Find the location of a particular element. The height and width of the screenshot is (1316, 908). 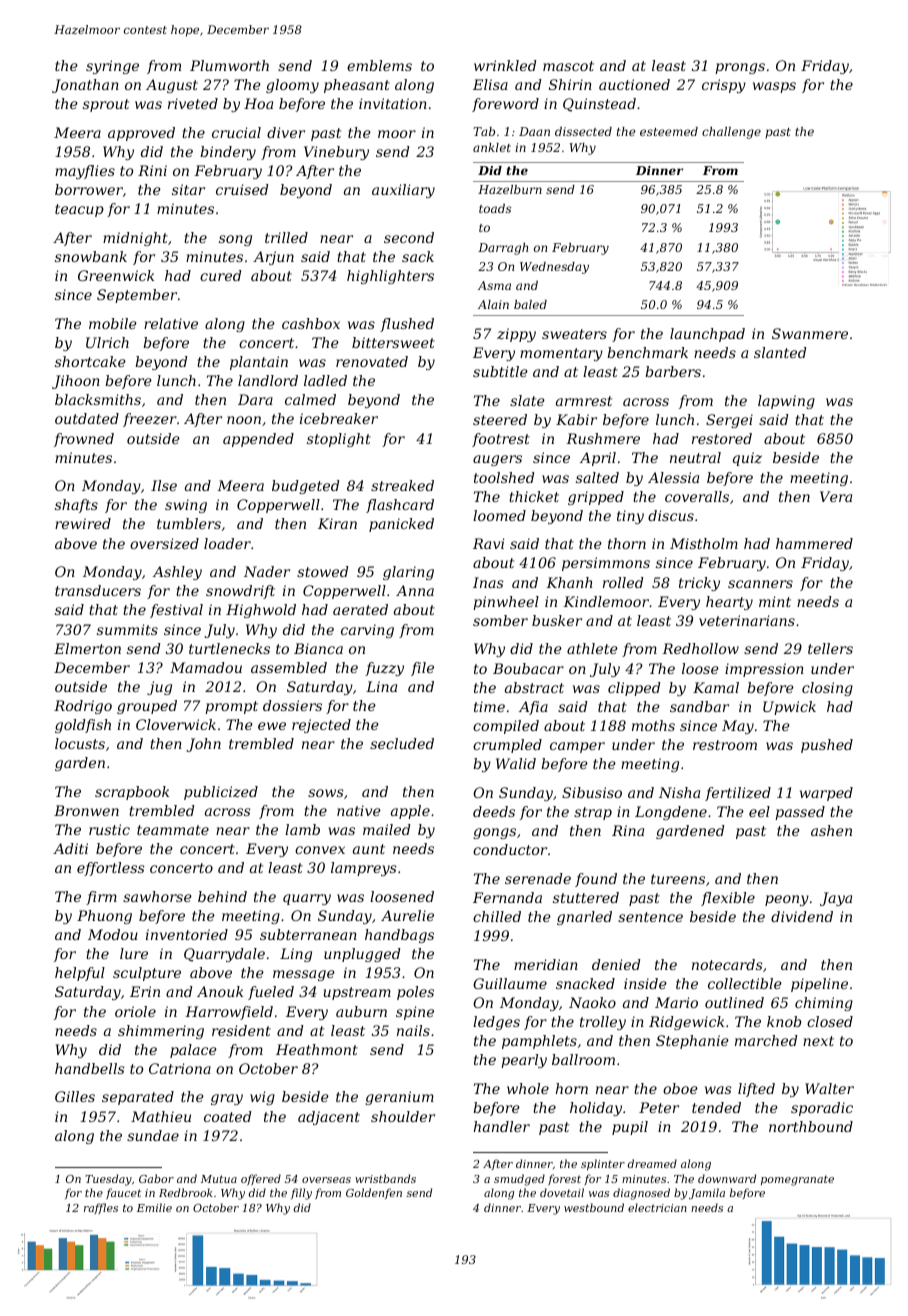

Goldenfen is located at coordinates (374, 1193).
